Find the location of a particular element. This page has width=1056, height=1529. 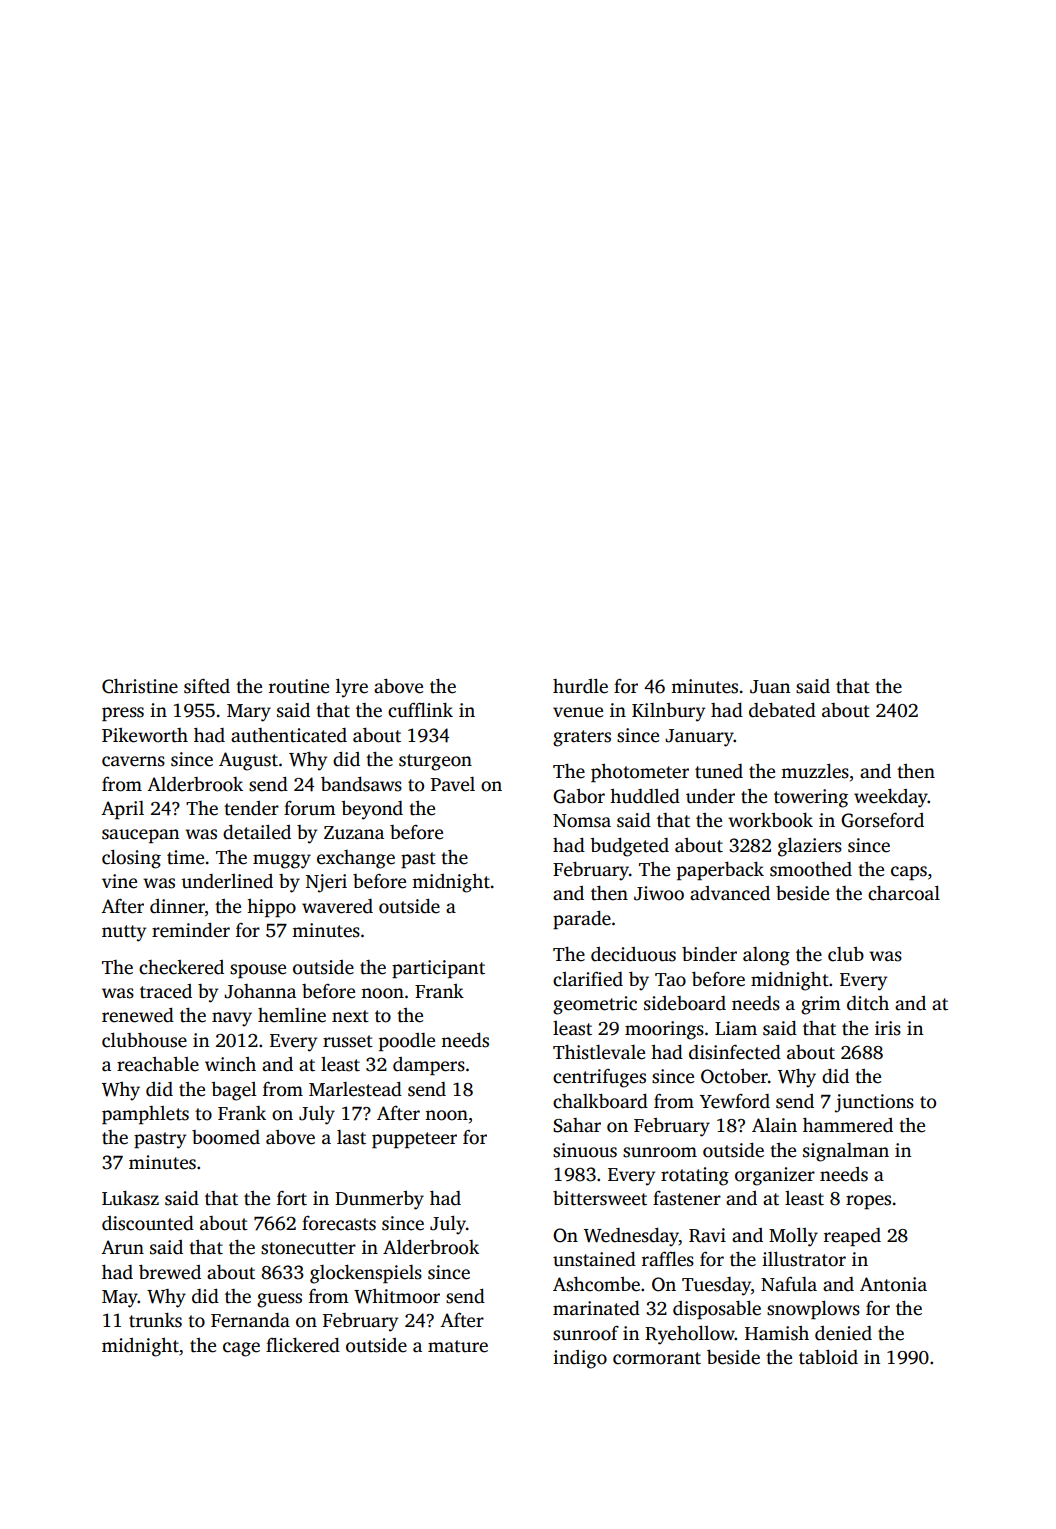

dampers is located at coordinates (429, 1066).
